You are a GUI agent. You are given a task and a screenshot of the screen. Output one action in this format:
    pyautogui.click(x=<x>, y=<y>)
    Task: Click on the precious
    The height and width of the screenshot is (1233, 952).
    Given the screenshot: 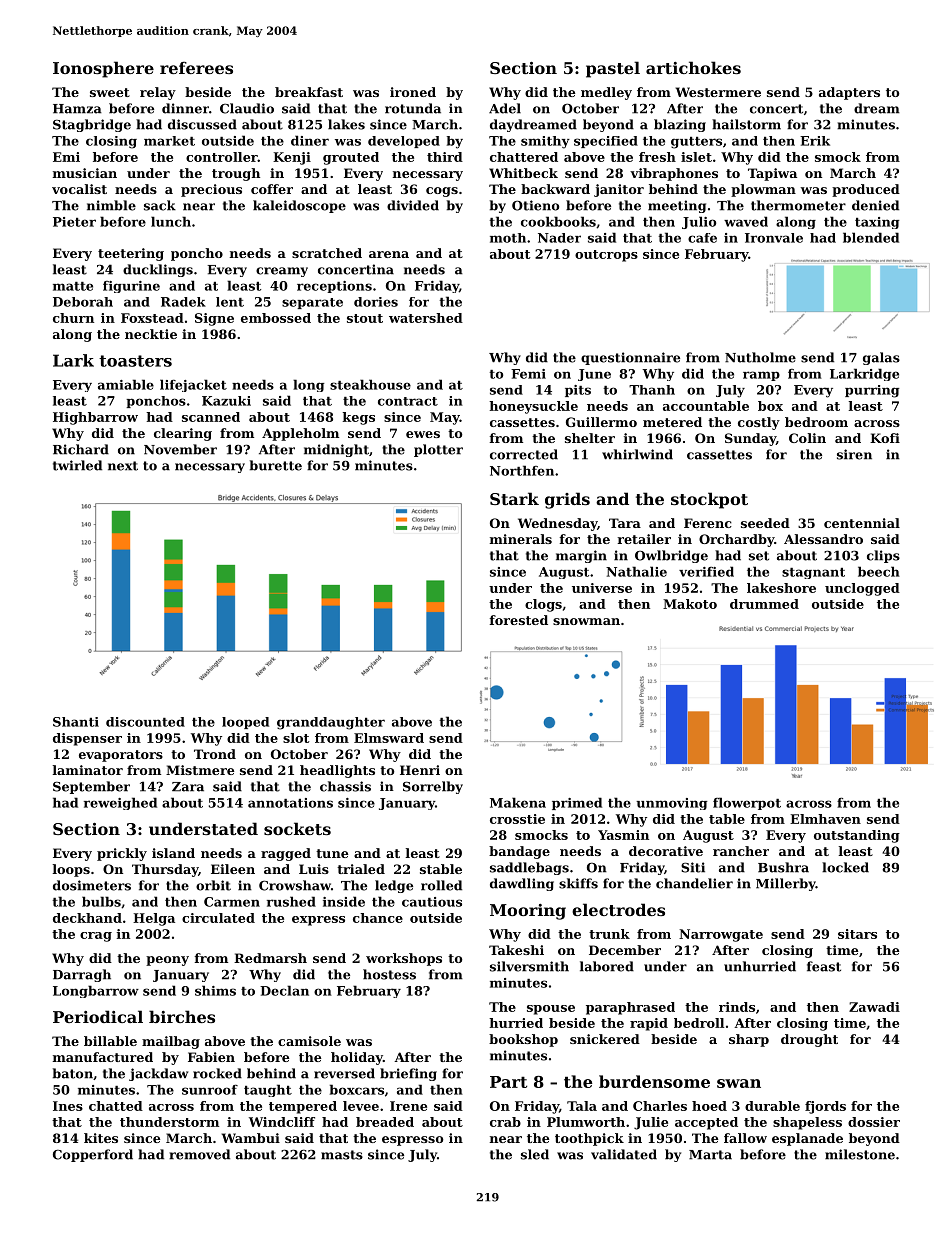 What is the action you would take?
    pyautogui.click(x=211, y=190)
